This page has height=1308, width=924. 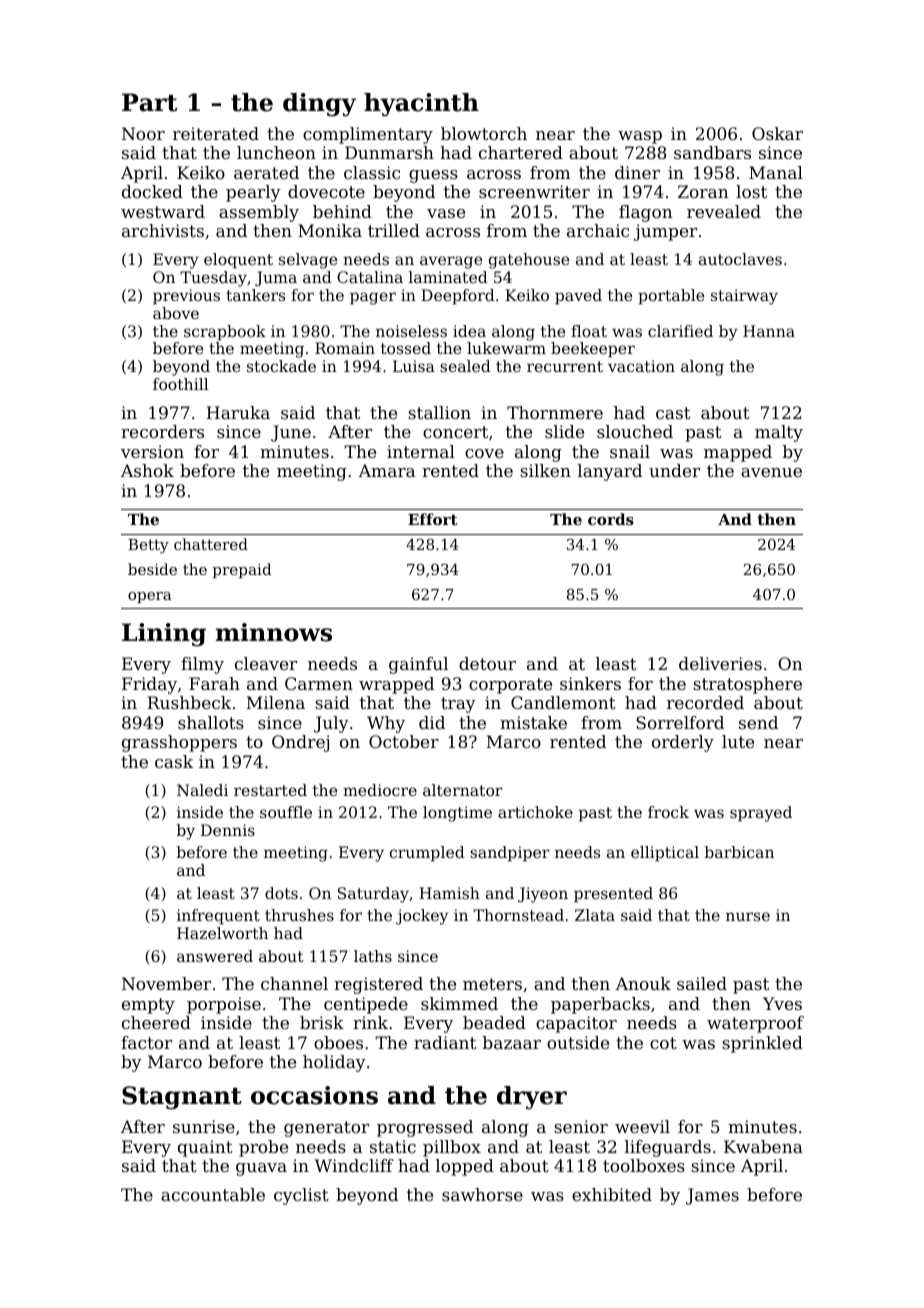 What do you see at coordinates (740, 259) in the page?
I see `autoclaves` at bounding box center [740, 259].
